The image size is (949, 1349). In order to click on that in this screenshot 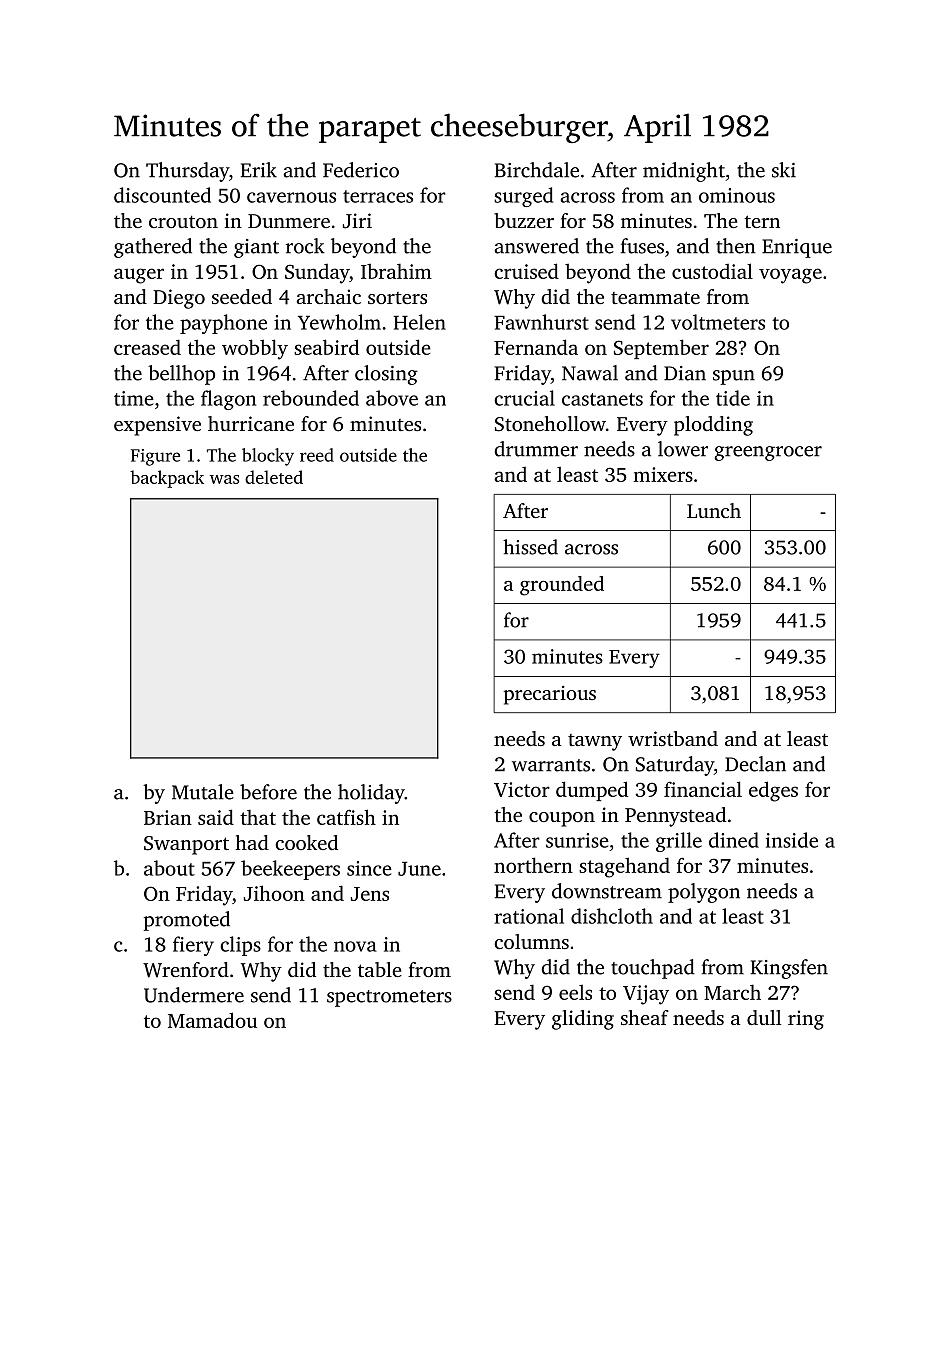, I will do `click(258, 817)`.
